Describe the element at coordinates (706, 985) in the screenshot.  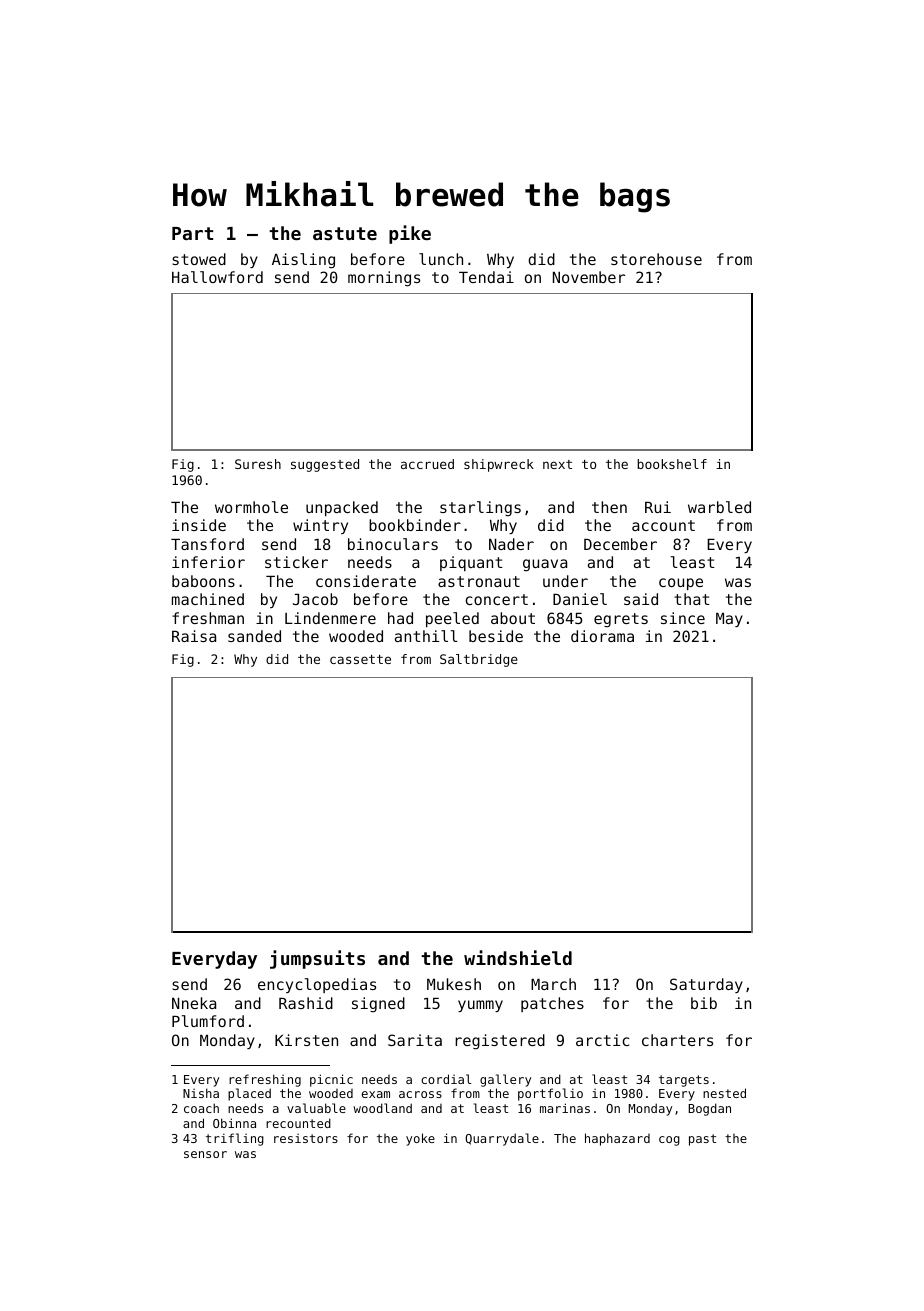
I see `Saturday` at that location.
